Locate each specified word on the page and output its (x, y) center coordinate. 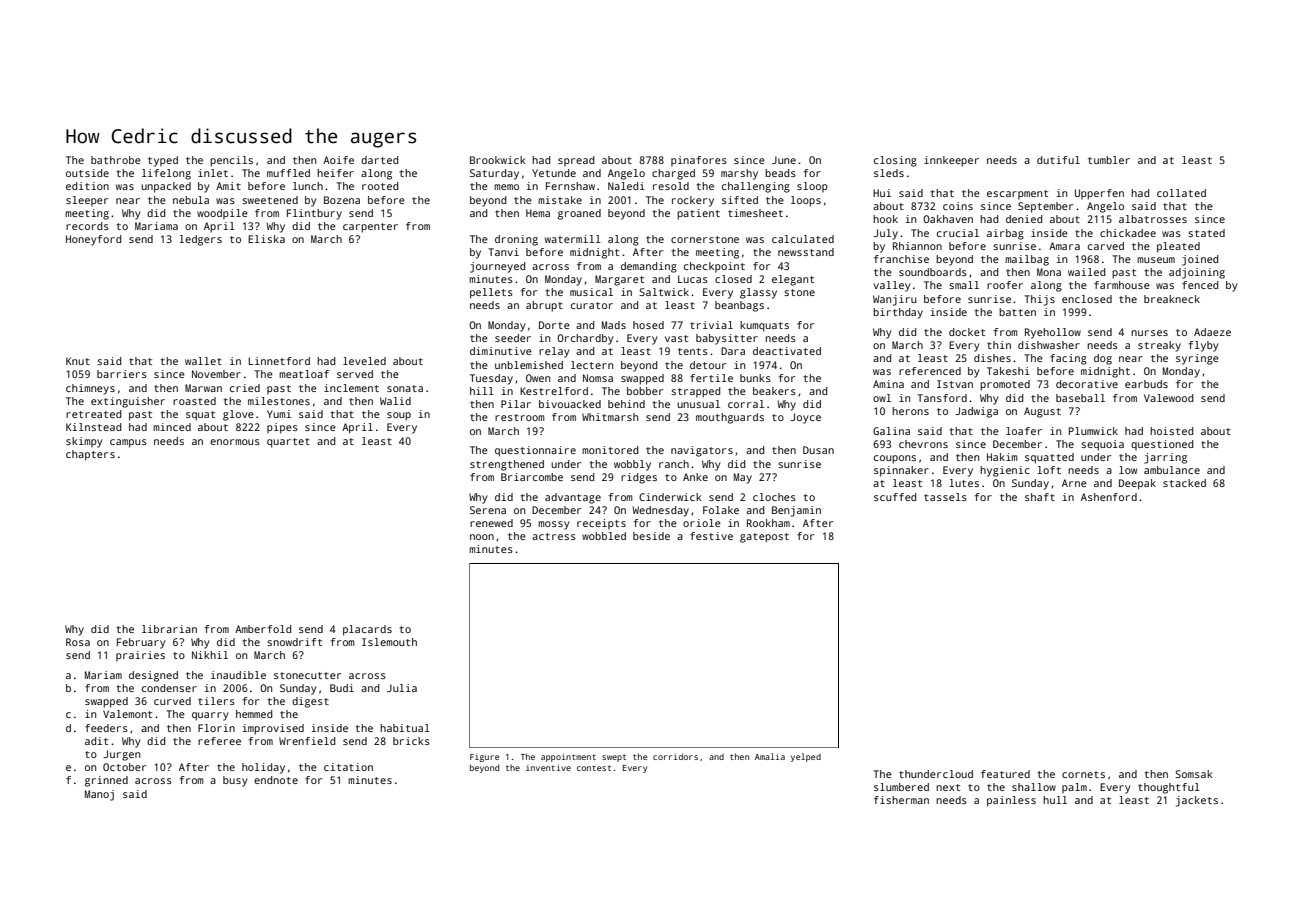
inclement (351, 388)
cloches (774, 497)
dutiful (1058, 160)
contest (594, 768)
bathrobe (116, 160)
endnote (276, 780)
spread (576, 161)
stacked (1184, 483)
